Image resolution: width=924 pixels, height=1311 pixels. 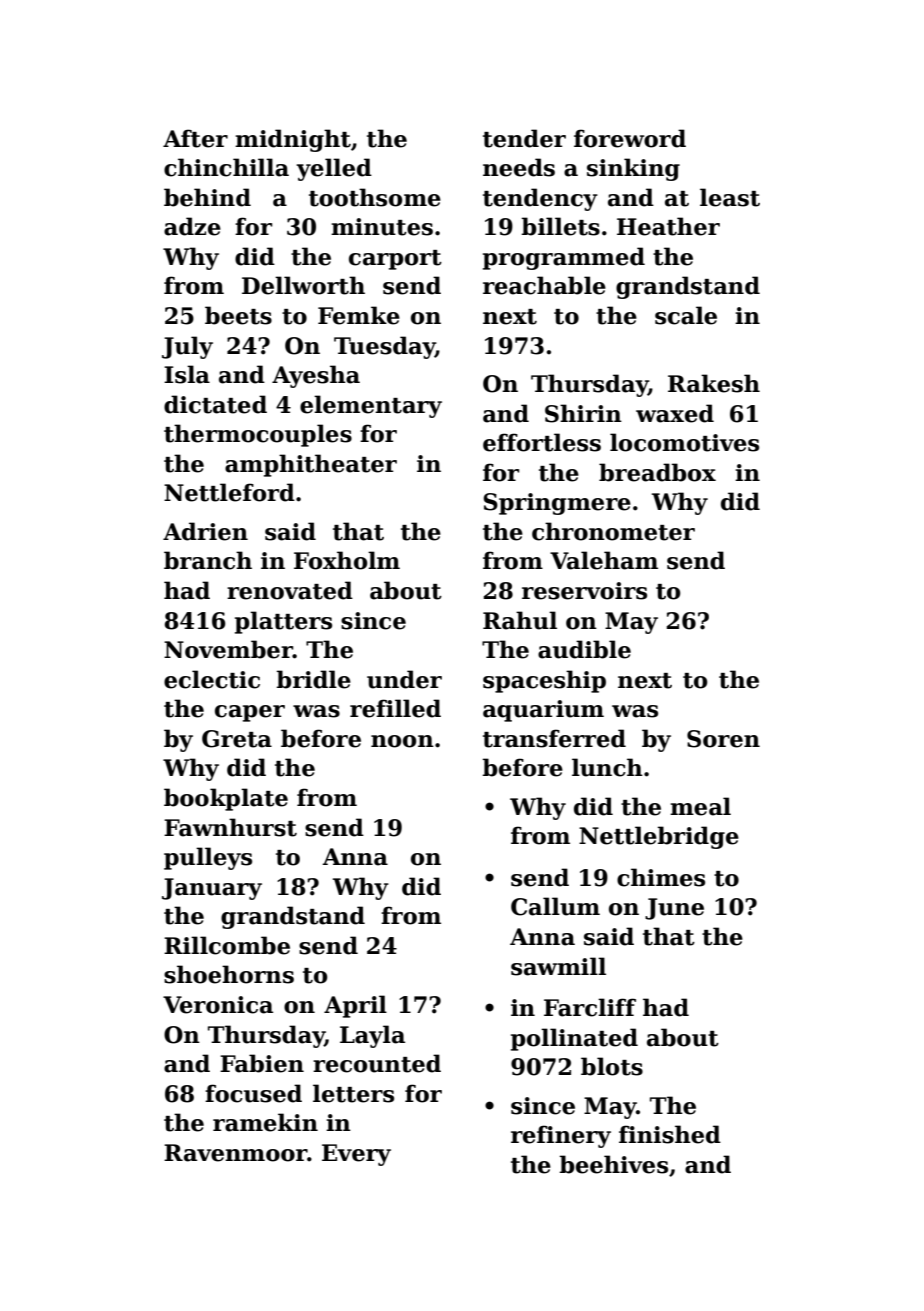 I want to click on Ravenmoor, so click(x=235, y=1153).
